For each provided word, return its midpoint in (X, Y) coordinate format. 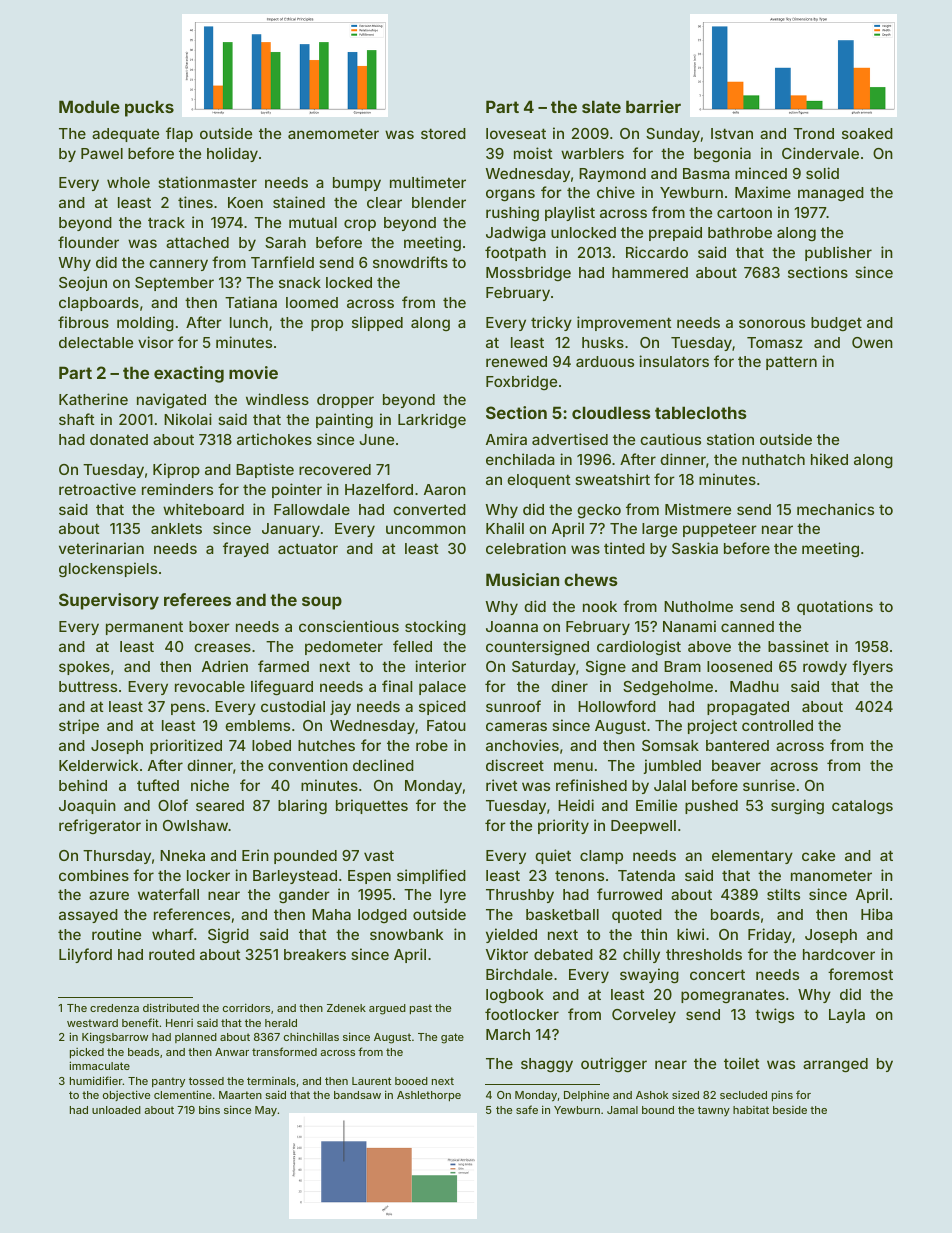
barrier (653, 106)
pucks (149, 108)
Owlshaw (195, 825)
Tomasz (775, 342)
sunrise (769, 785)
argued (387, 1009)
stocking (435, 628)
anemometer (333, 133)
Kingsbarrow (115, 1038)
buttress (88, 686)
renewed (516, 361)
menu (573, 766)
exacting (189, 374)
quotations (835, 607)
